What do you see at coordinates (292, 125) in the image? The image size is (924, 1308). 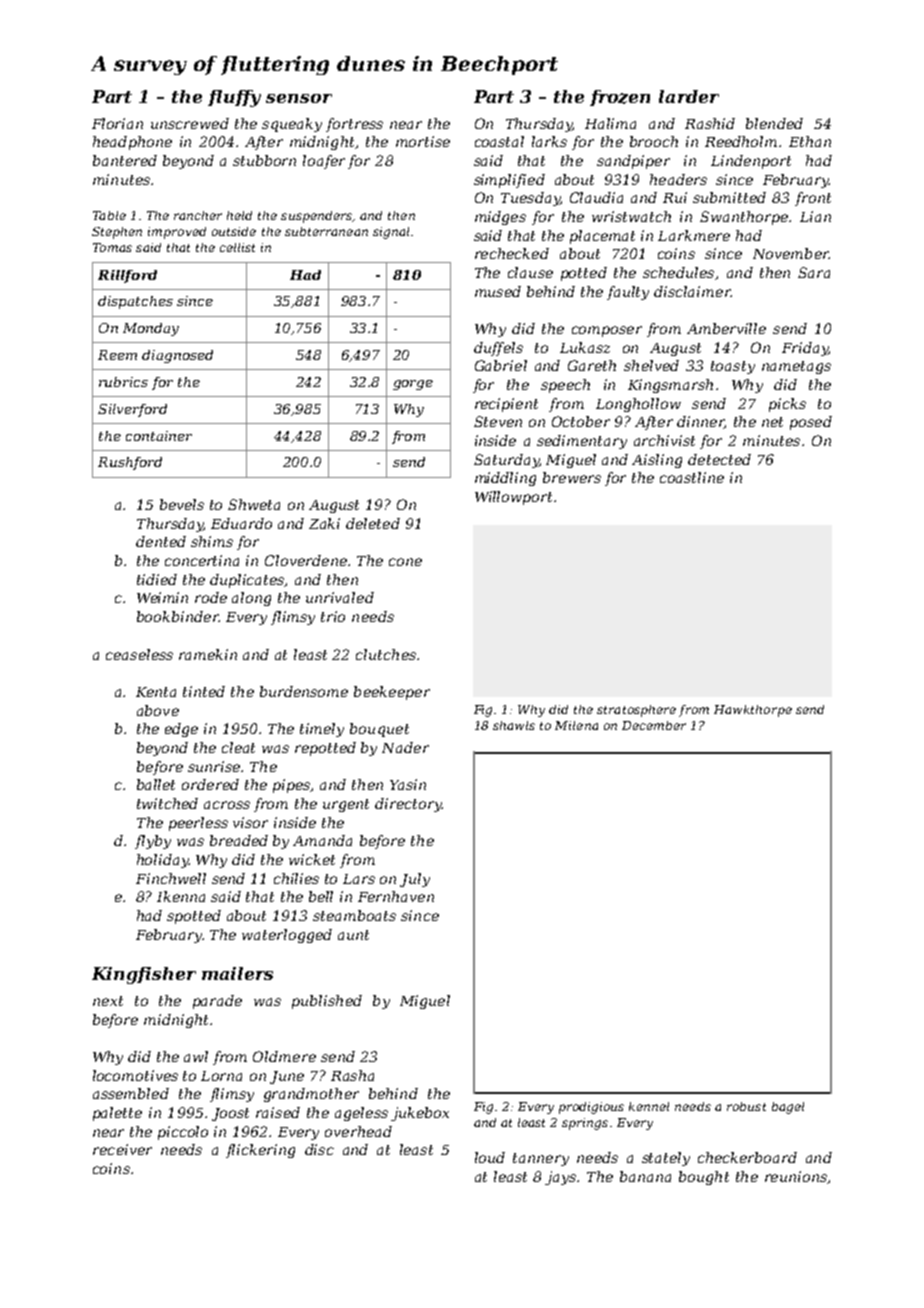 I see `squeaky` at bounding box center [292, 125].
